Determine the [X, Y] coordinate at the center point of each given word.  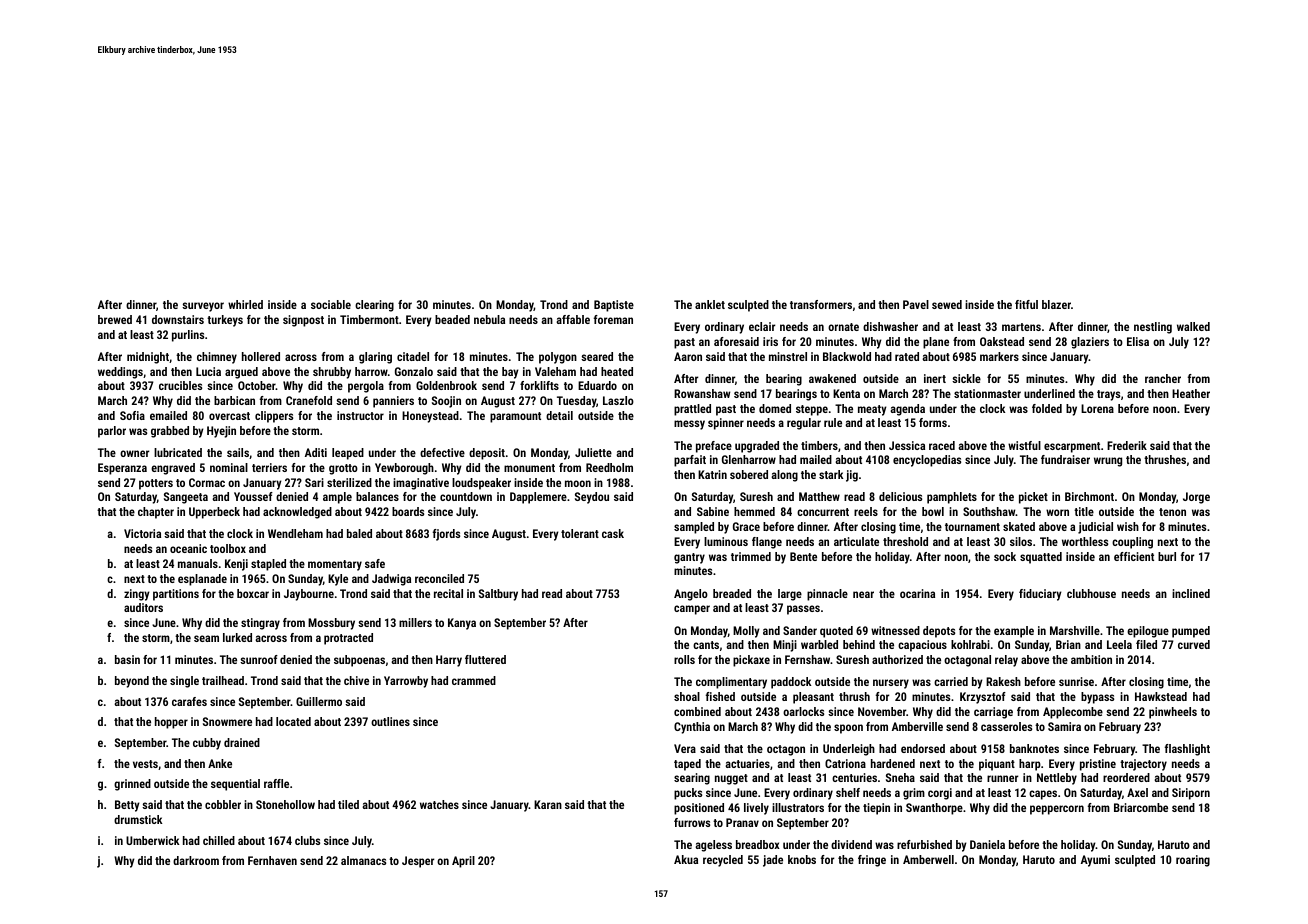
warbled [819, 644]
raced [942, 445]
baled [359, 533]
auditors [143, 607]
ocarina [917, 593]
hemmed [754, 511]
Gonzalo [414, 371]
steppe [812, 410]
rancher [1163, 378]
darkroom [196, 860]
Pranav [742, 822]
